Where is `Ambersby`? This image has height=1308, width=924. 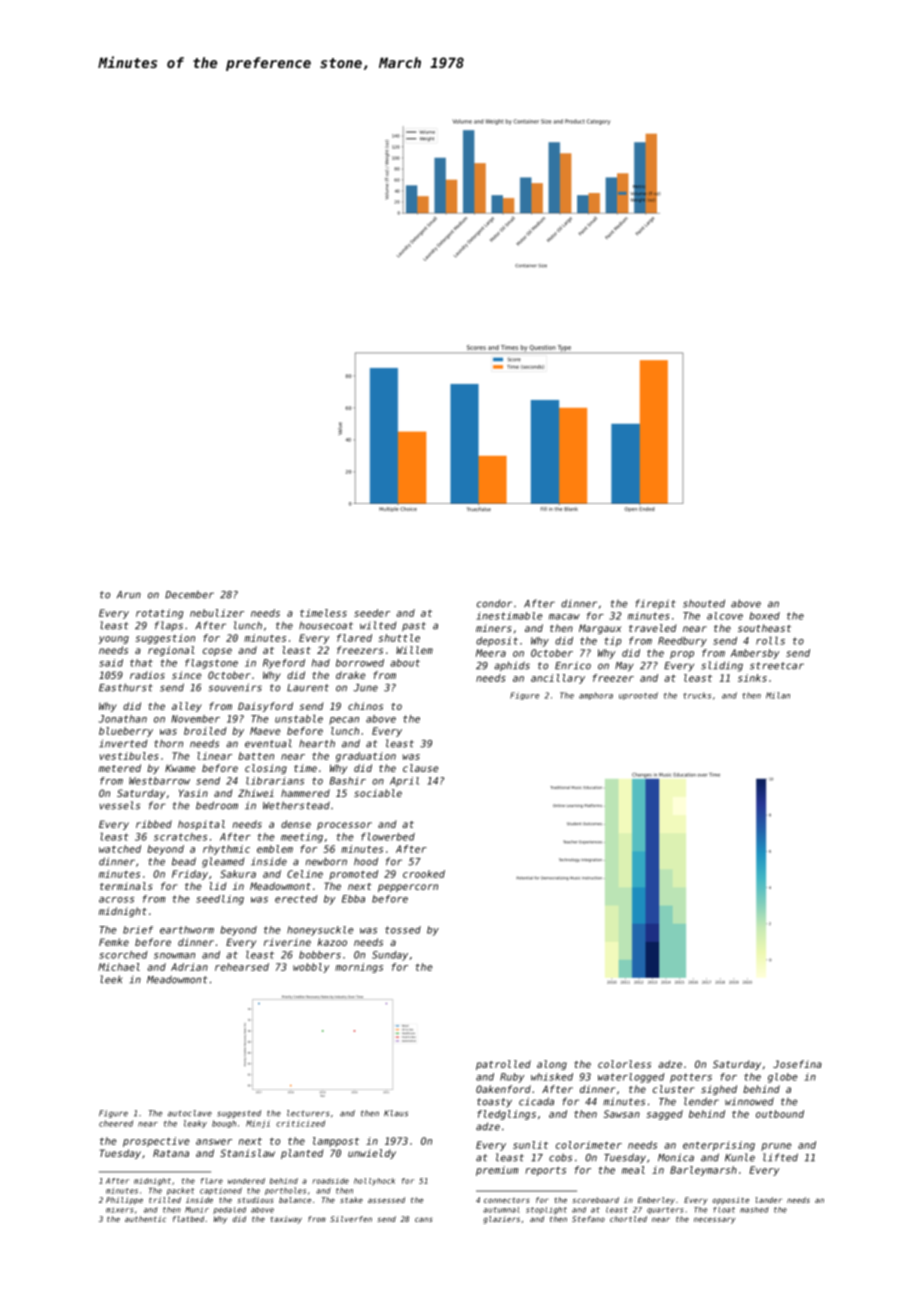
Ambersby is located at coordinates (755, 654).
